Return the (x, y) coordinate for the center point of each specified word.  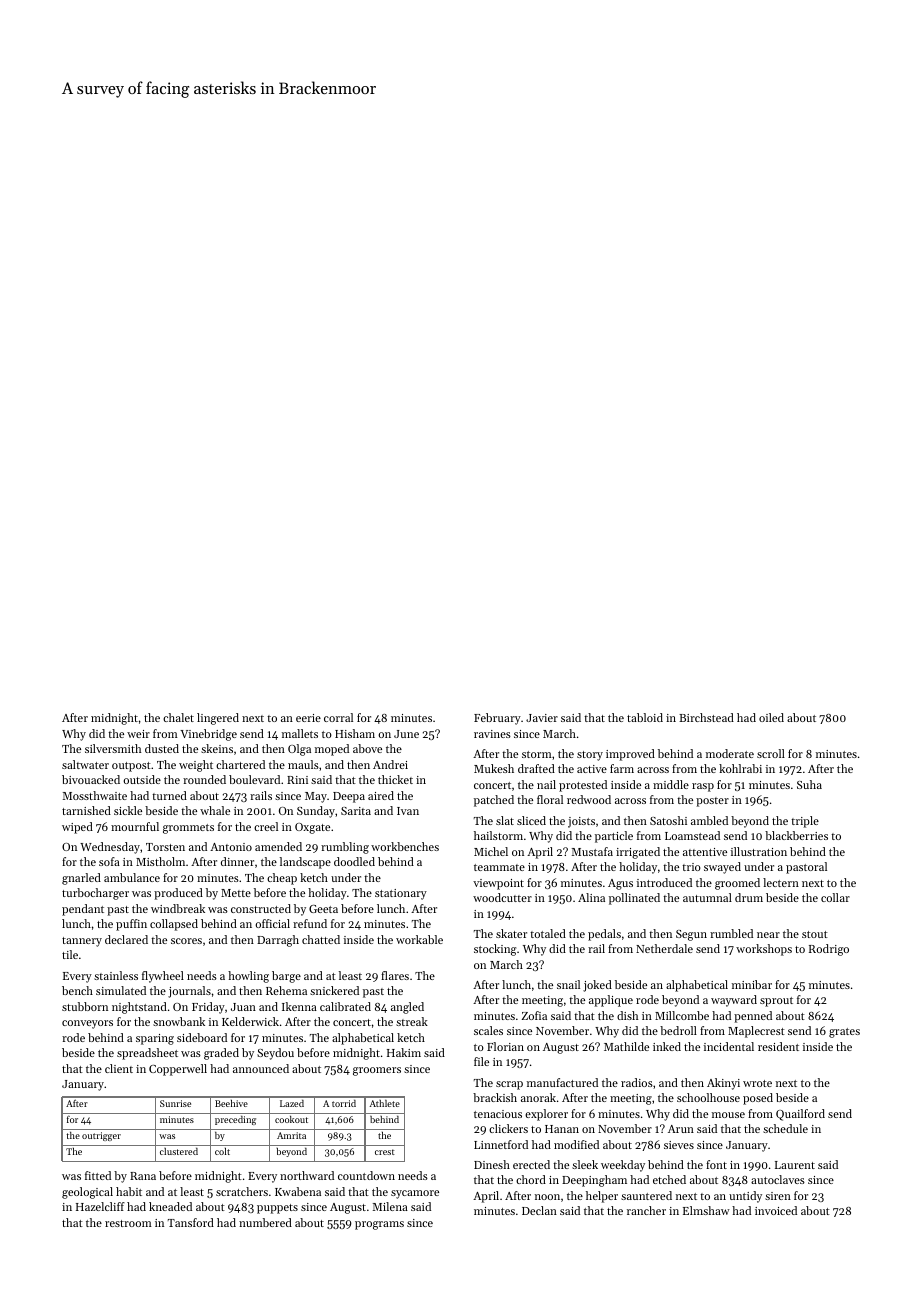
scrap (509, 1085)
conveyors (87, 1024)
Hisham (355, 733)
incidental (729, 1046)
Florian (505, 1046)
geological (87, 1193)
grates (844, 1033)
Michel (491, 851)
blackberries (796, 835)
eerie (308, 718)
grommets (188, 829)
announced (261, 1068)
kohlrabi (740, 768)
